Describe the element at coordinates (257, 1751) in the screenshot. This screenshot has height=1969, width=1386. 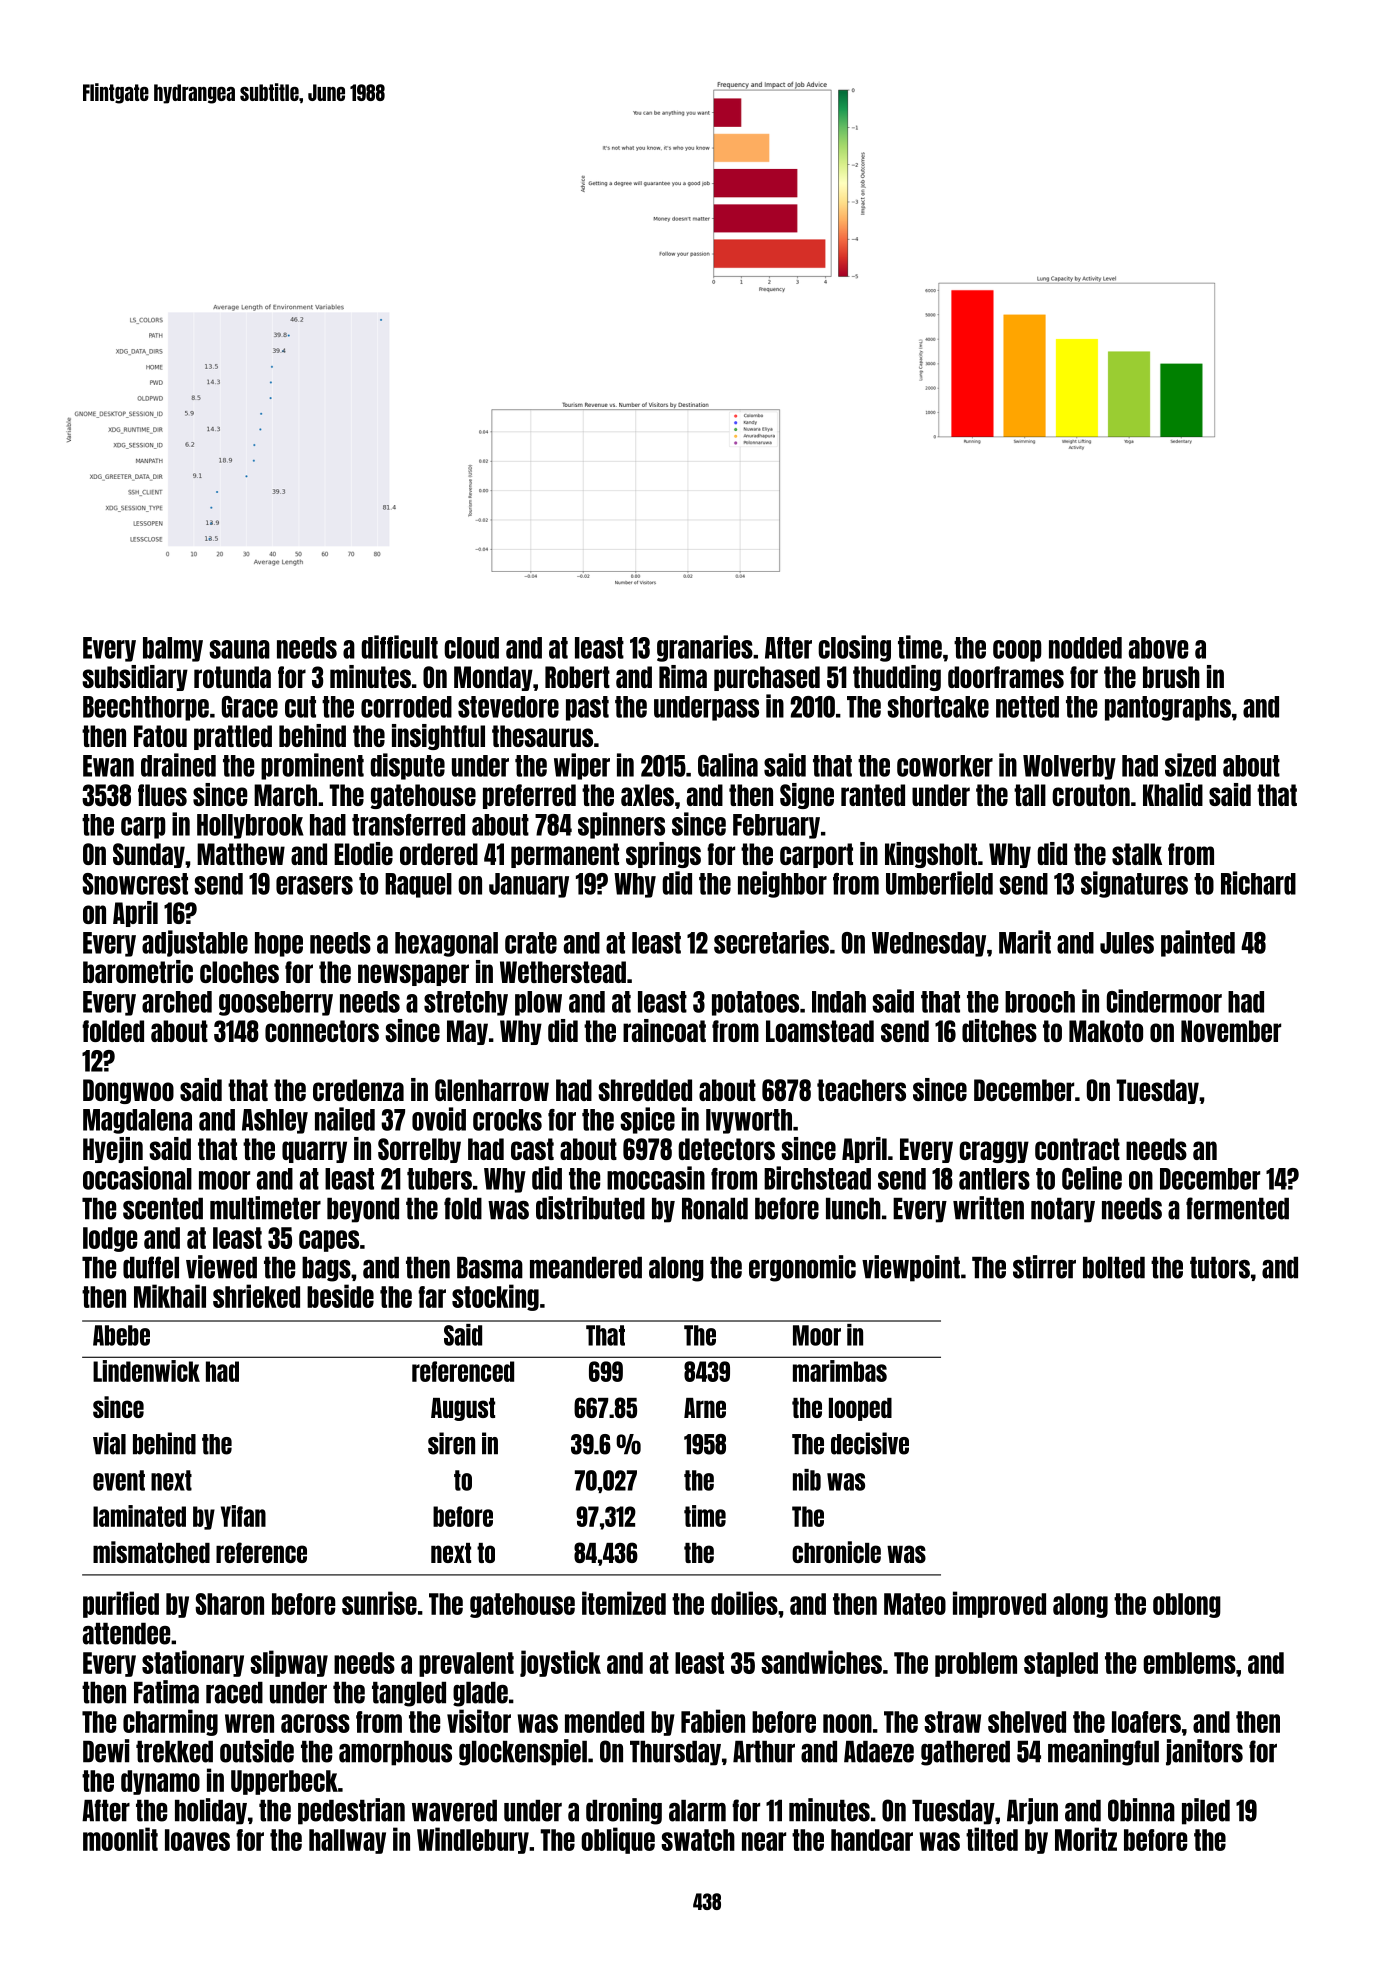
I see `outside` at that location.
